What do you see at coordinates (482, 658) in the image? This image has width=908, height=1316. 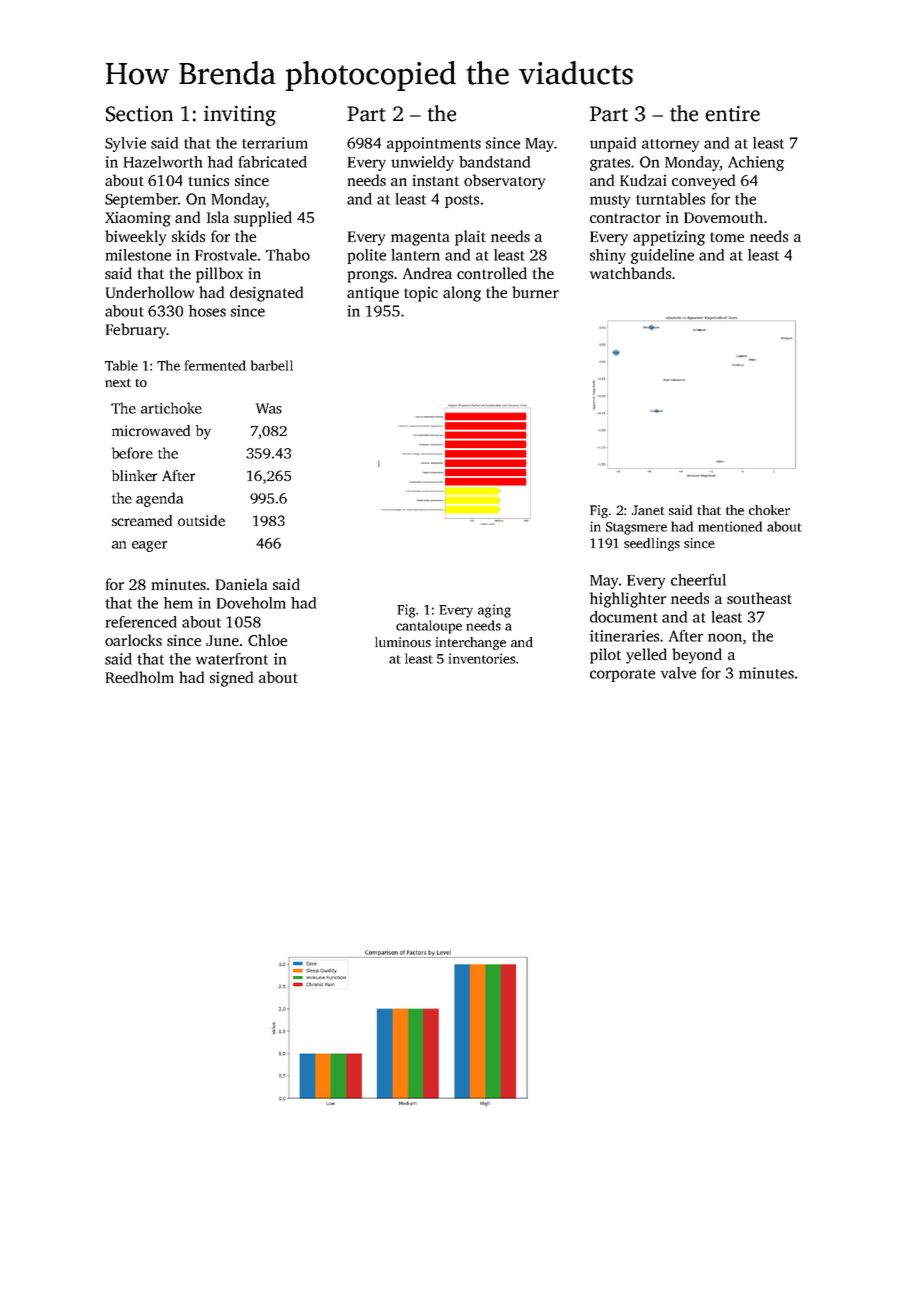 I see `inventories` at bounding box center [482, 658].
